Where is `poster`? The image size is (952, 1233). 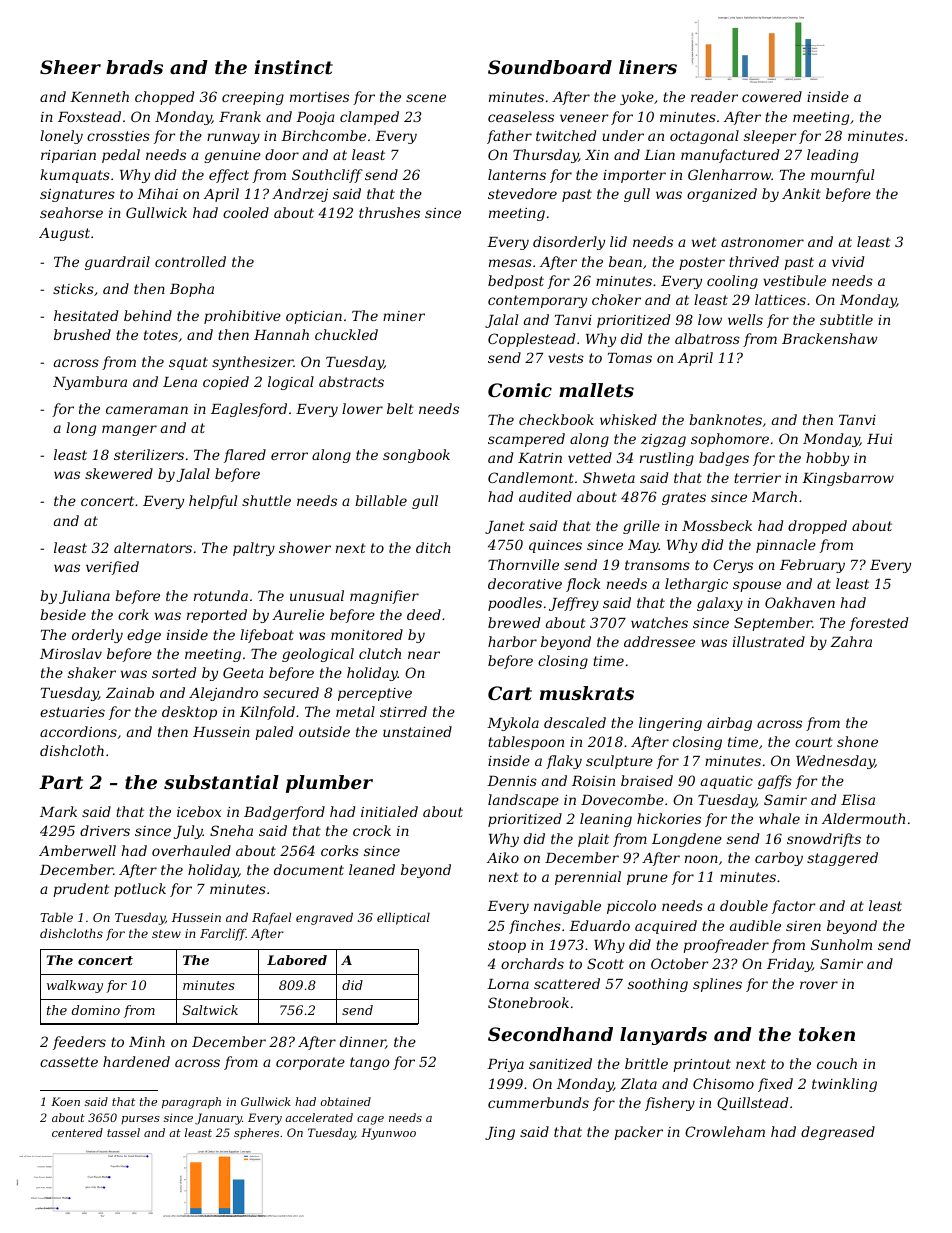
poster is located at coordinates (702, 263).
